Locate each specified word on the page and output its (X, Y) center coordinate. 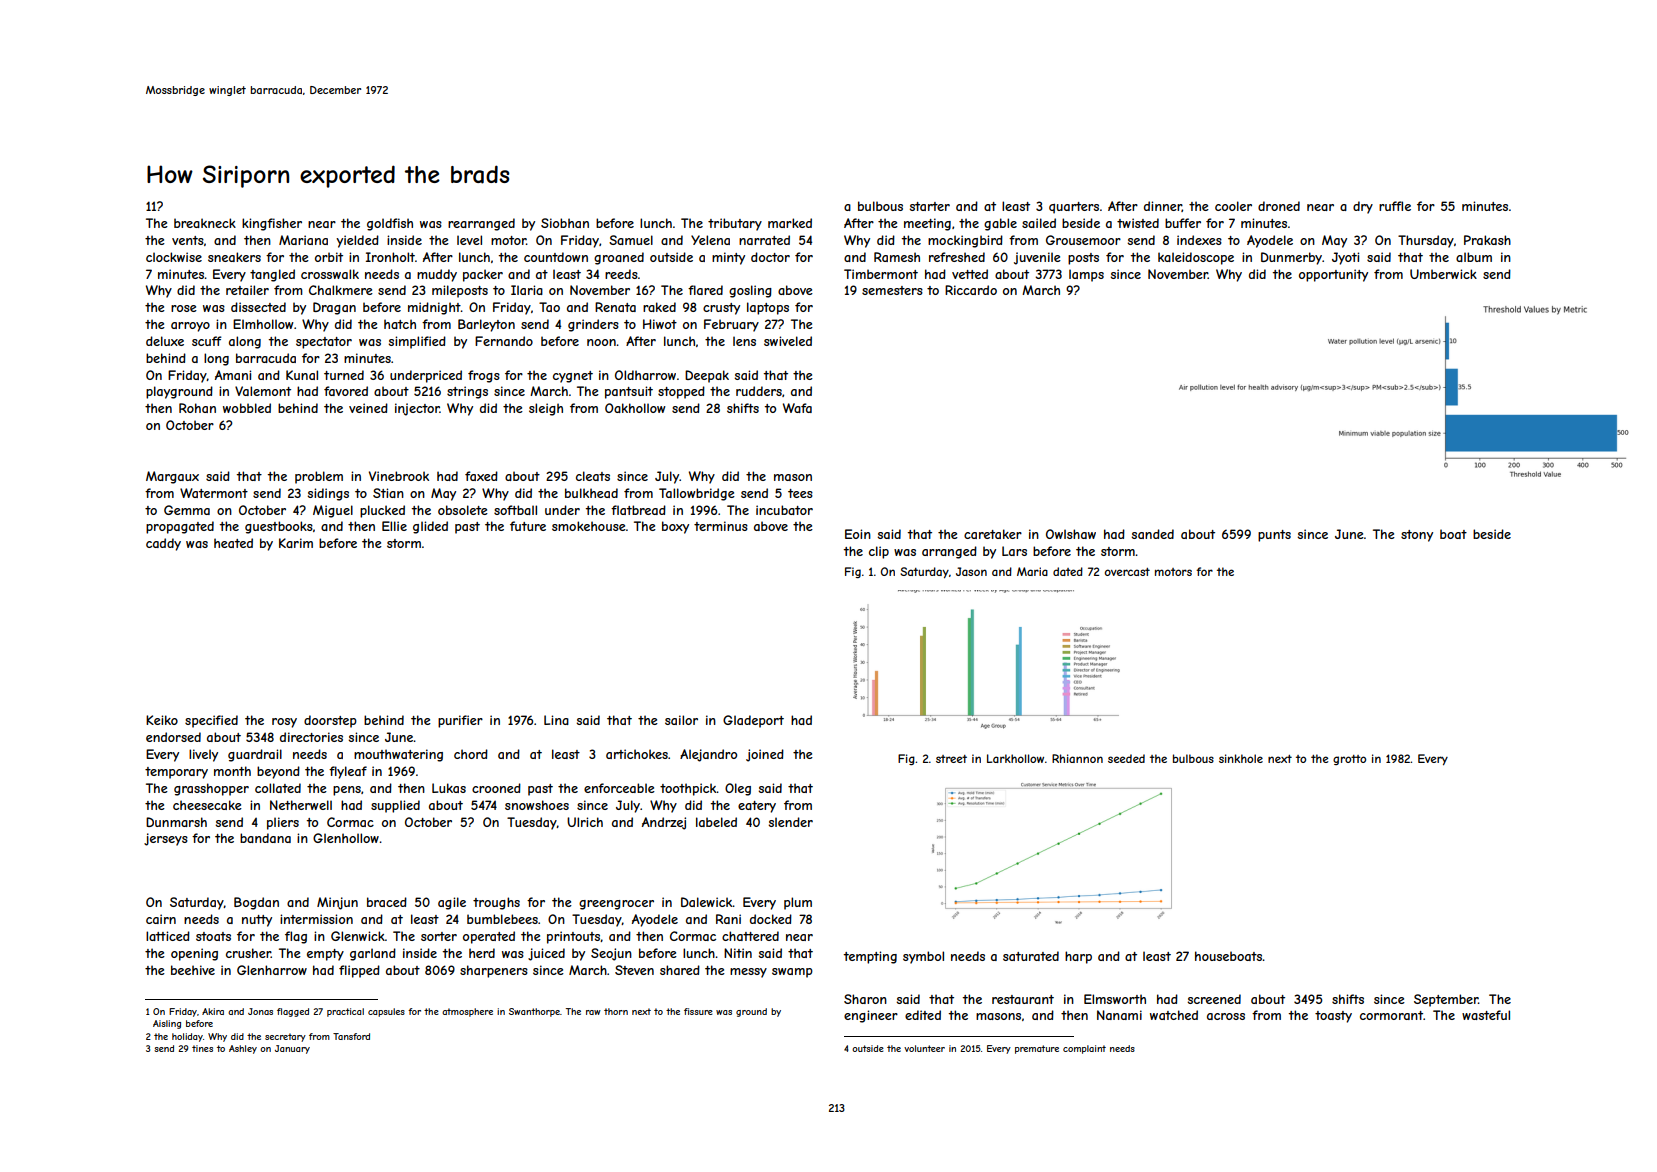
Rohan (197, 408)
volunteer (924, 1048)
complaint (1084, 1049)
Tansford (351, 1036)
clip (879, 552)
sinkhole (1241, 758)
